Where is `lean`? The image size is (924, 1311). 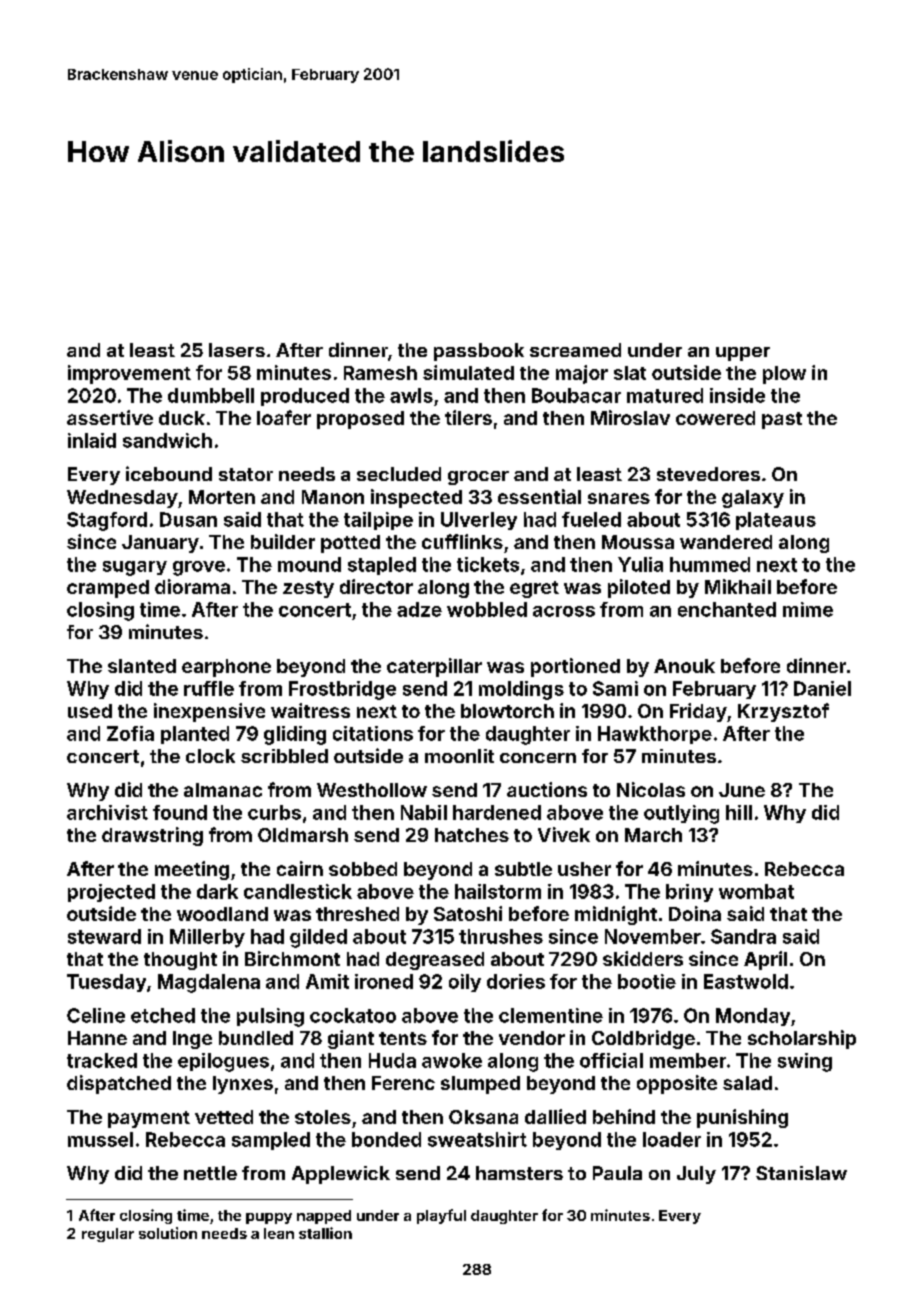
lean is located at coordinates (279, 1233).
